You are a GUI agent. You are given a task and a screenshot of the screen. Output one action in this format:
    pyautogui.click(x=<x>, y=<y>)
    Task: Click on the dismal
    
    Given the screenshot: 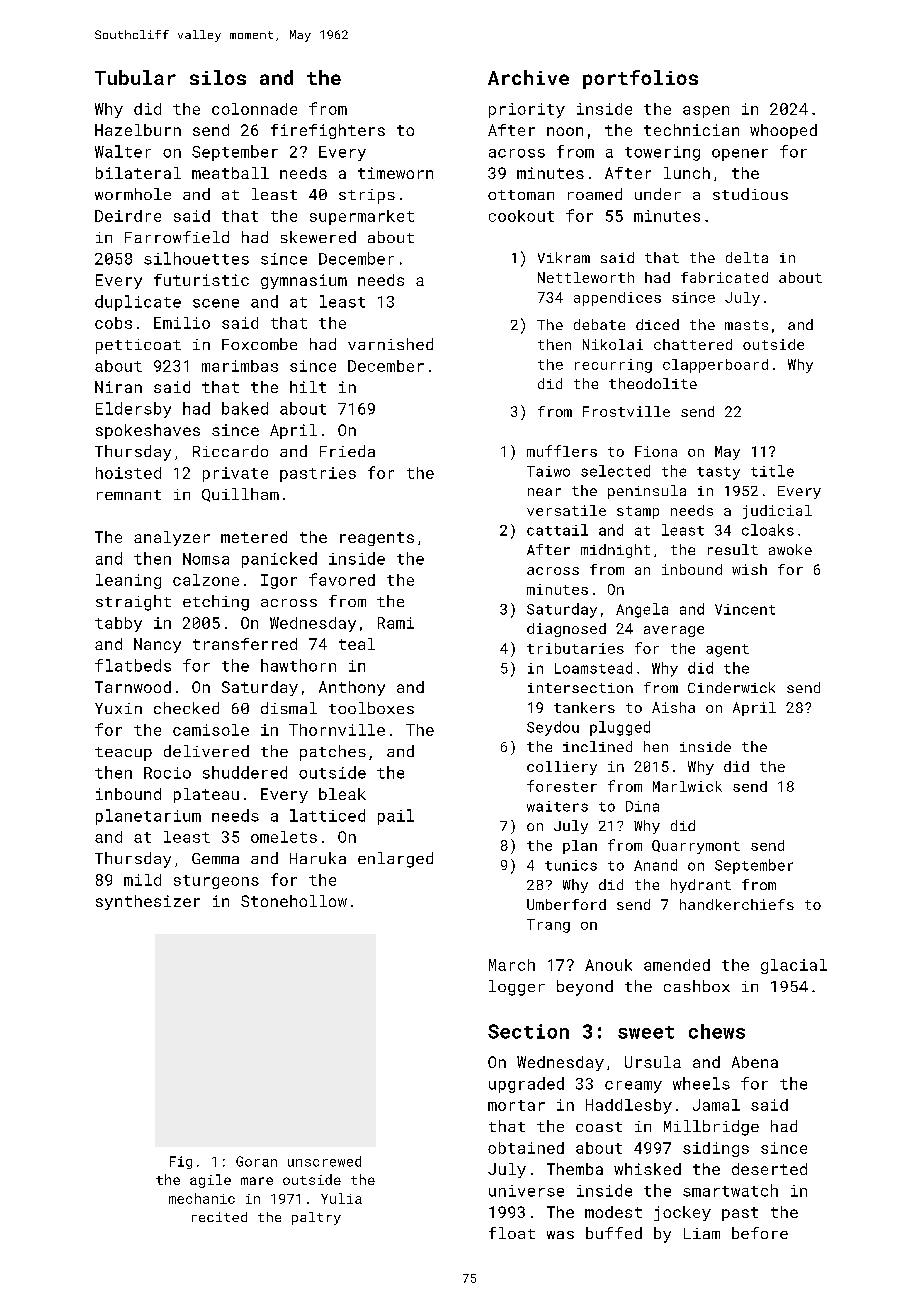 What is the action you would take?
    pyautogui.click(x=289, y=708)
